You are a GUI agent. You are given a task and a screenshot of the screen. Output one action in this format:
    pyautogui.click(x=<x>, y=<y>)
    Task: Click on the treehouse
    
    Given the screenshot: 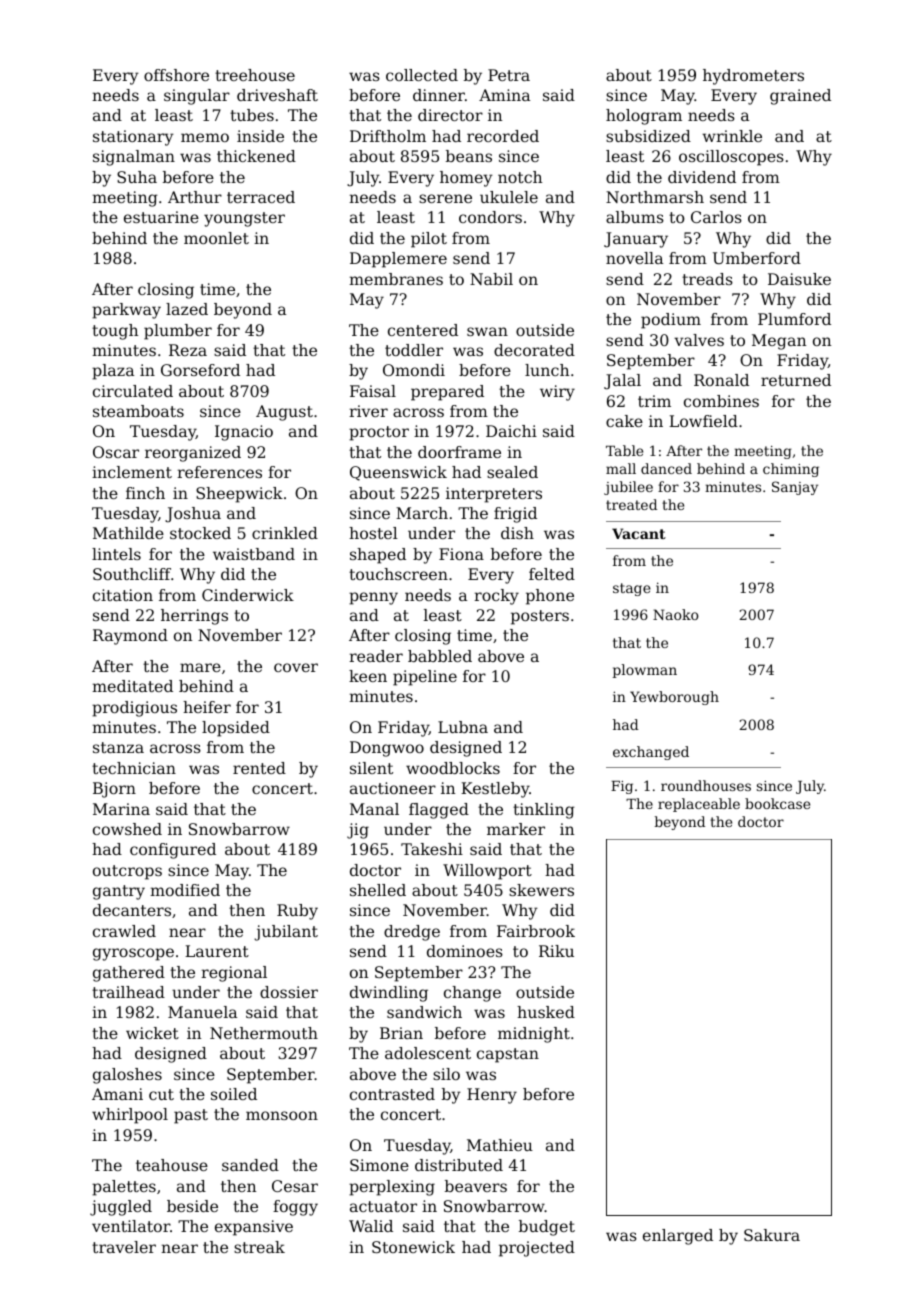 What is the action you would take?
    pyautogui.click(x=255, y=75)
